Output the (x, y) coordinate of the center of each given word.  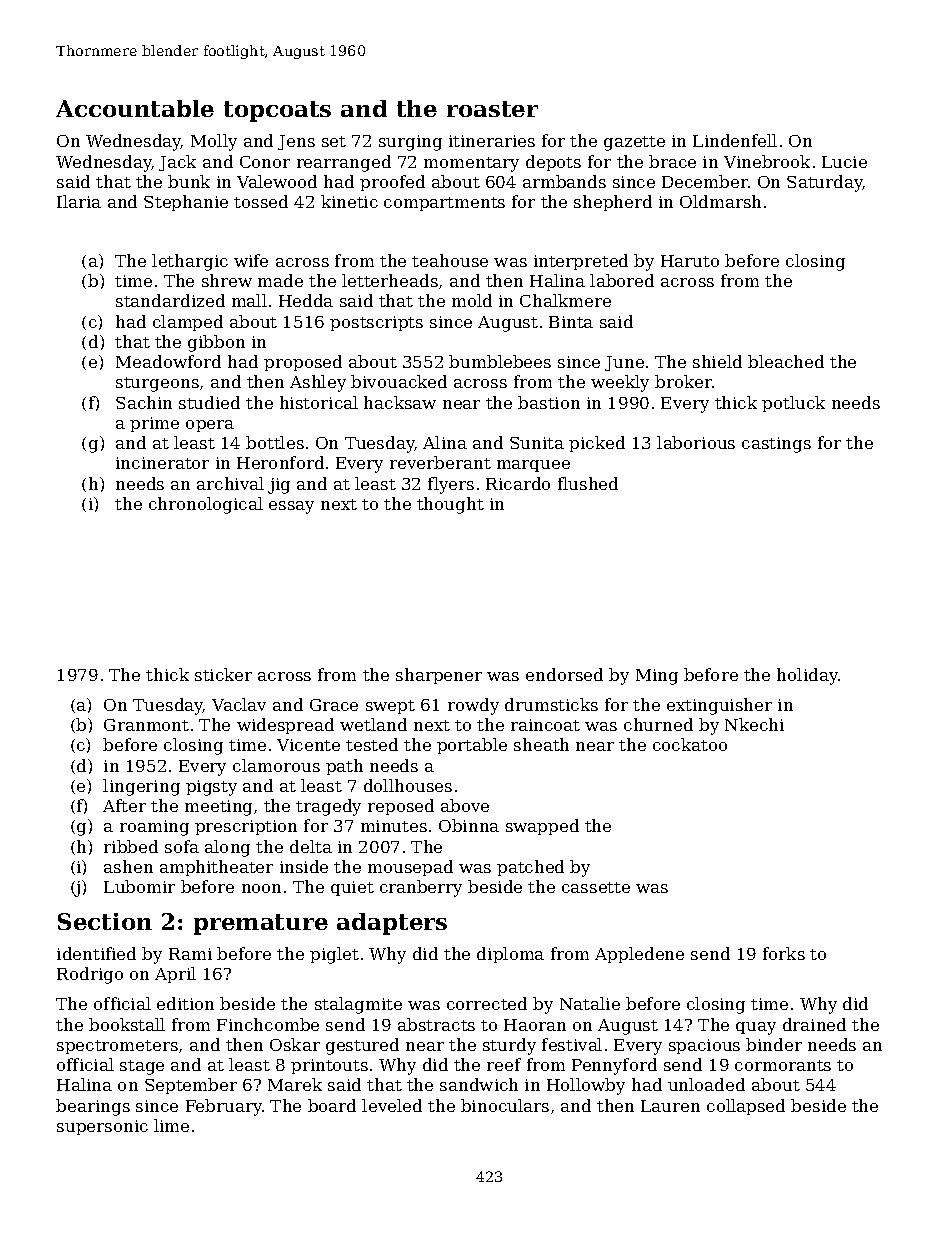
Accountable (135, 108)
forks (784, 953)
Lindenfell (735, 140)
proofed (392, 183)
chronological (206, 505)
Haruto (690, 261)
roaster (492, 109)
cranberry (421, 888)
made (280, 280)
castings (776, 445)
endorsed (564, 674)
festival (572, 1044)
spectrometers (117, 1047)
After (124, 805)
